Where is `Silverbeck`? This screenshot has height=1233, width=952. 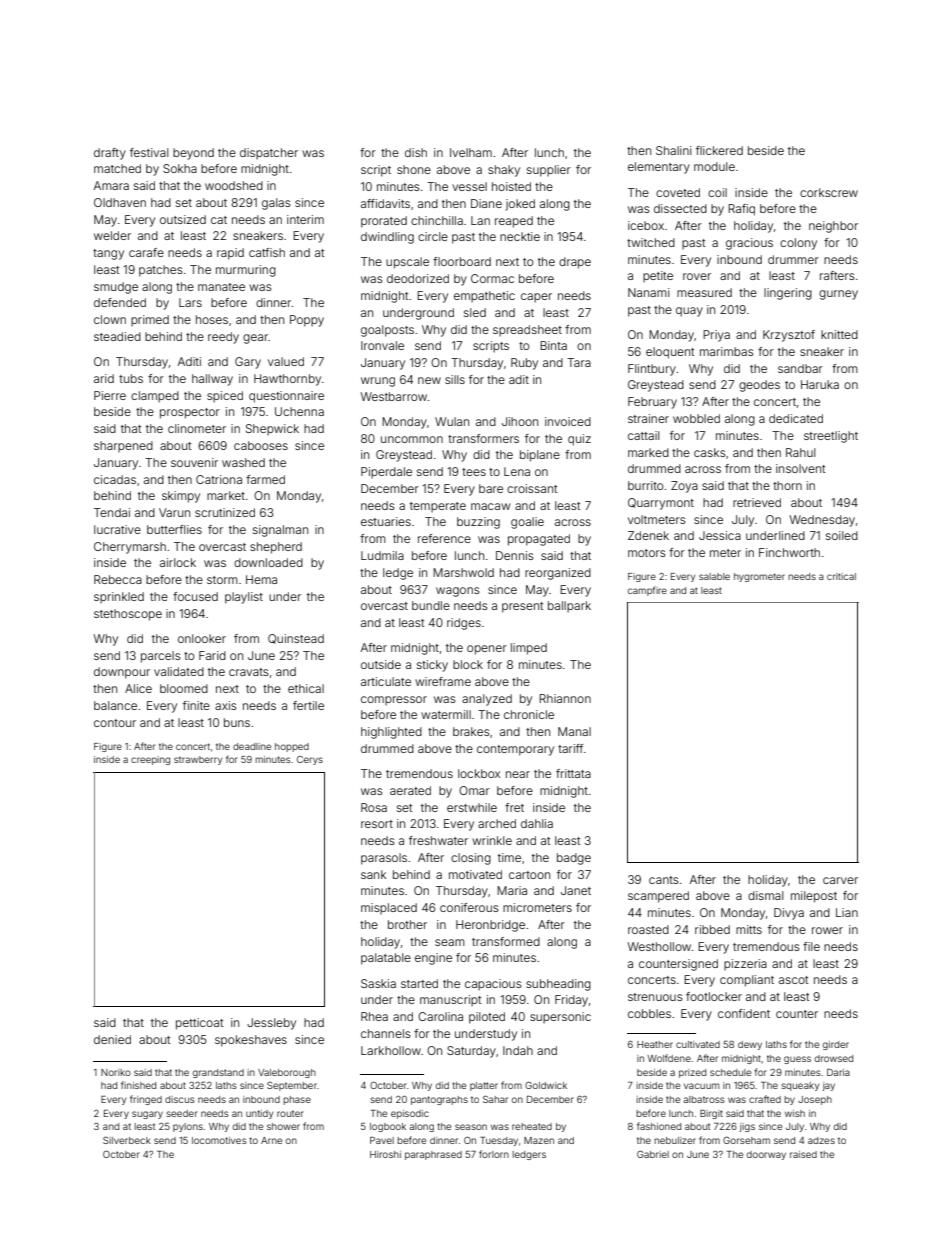
Silverbeck is located at coordinates (127, 1140).
